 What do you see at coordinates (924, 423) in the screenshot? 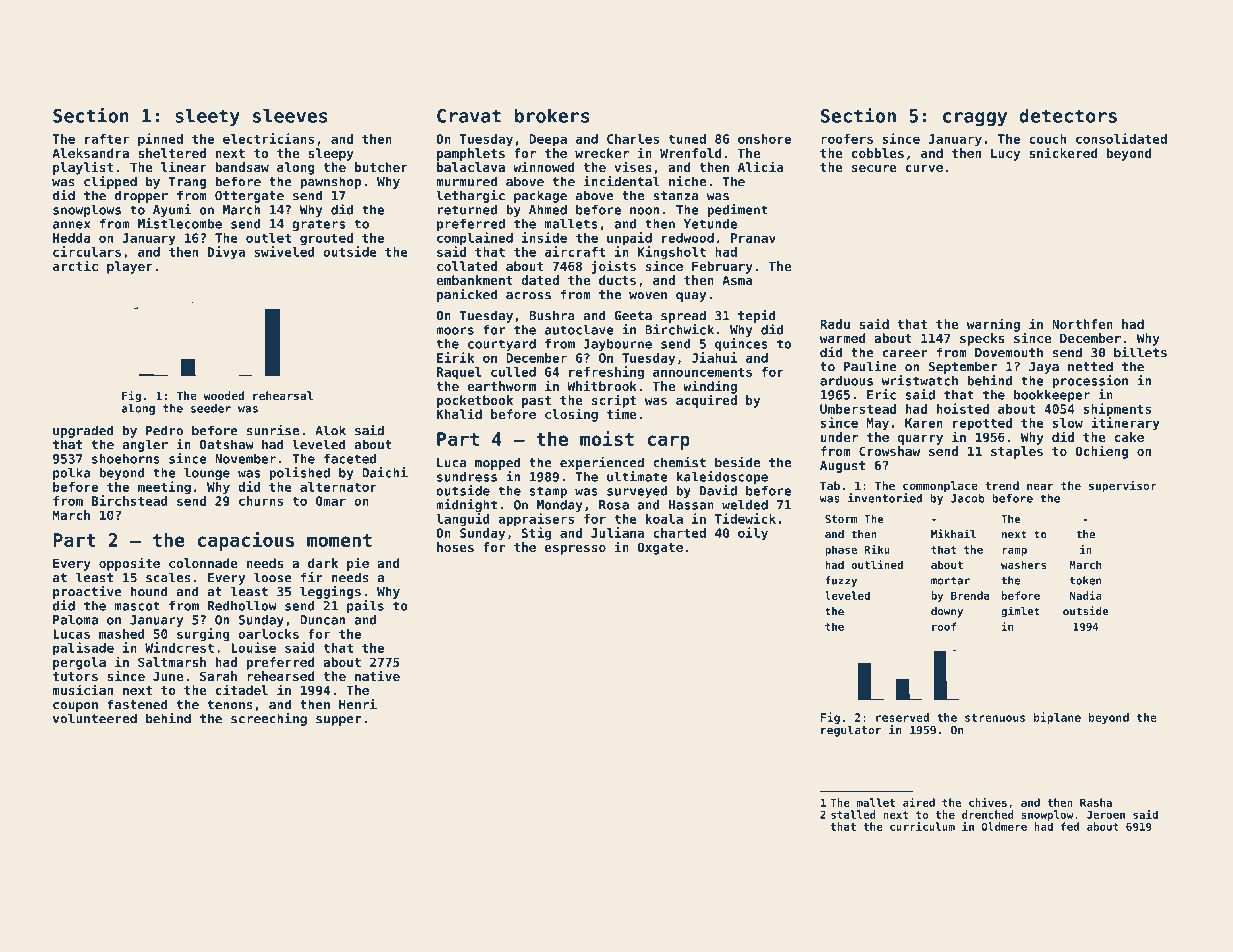
I see `Karen` at bounding box center [924, 423].
